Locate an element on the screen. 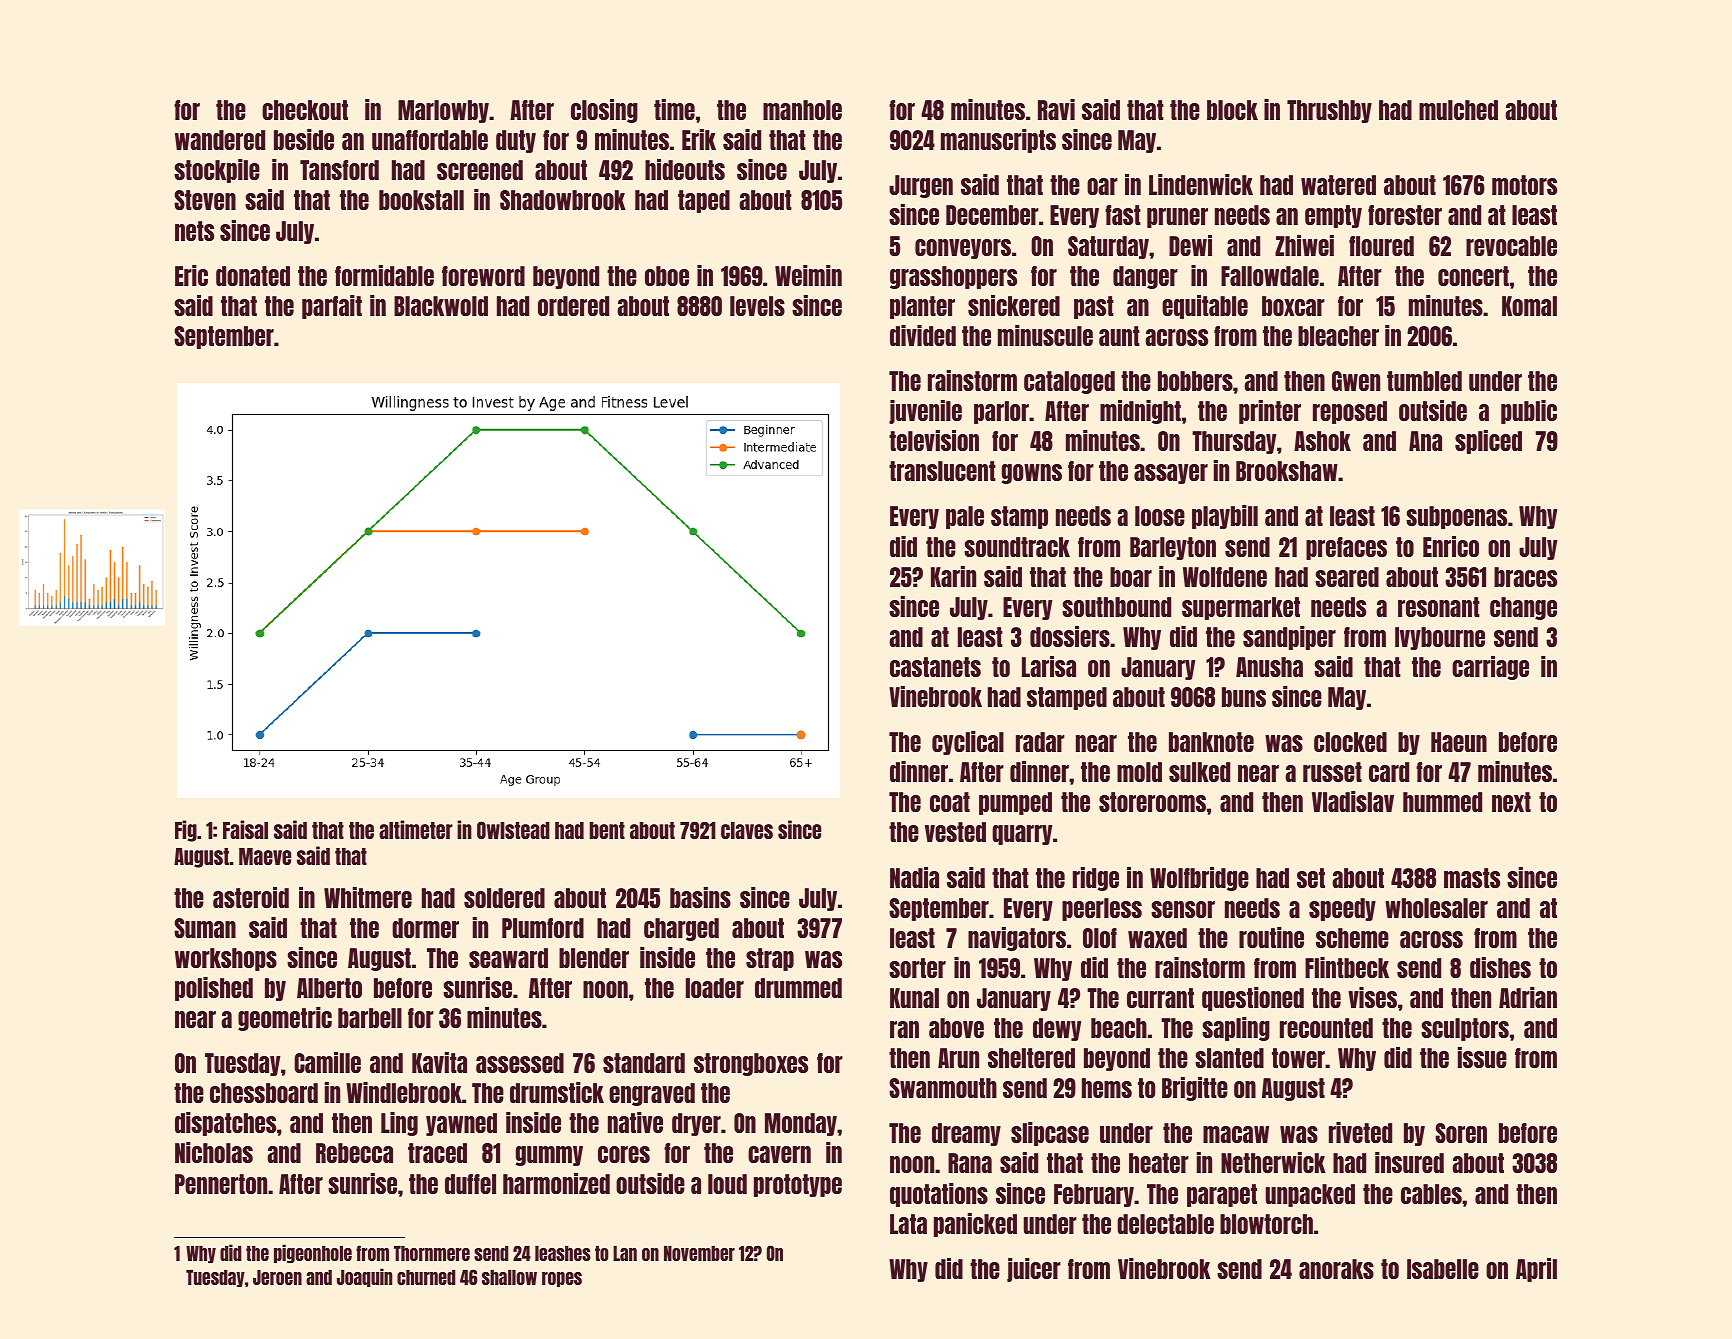 Image resolution: width=1732 pixels, height=1339 pixels. wandered is located at coordinates (220, 140).
